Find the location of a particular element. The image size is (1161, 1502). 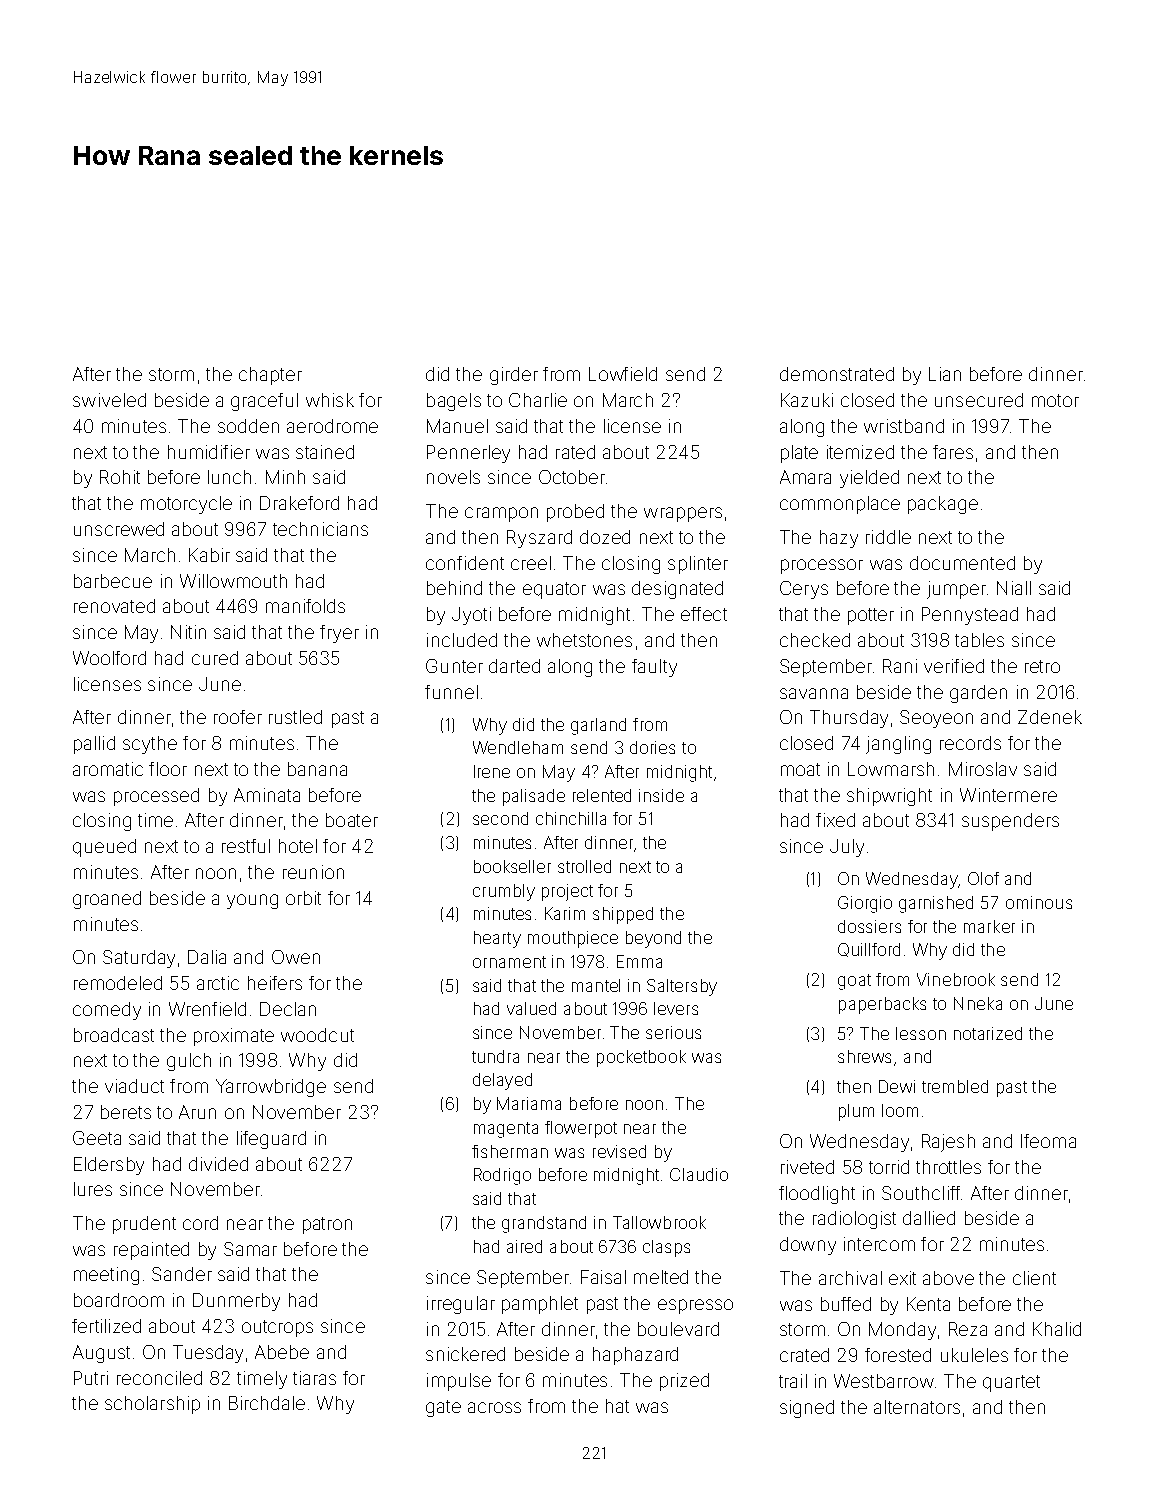

effect is located at coordinates (704, 614).
